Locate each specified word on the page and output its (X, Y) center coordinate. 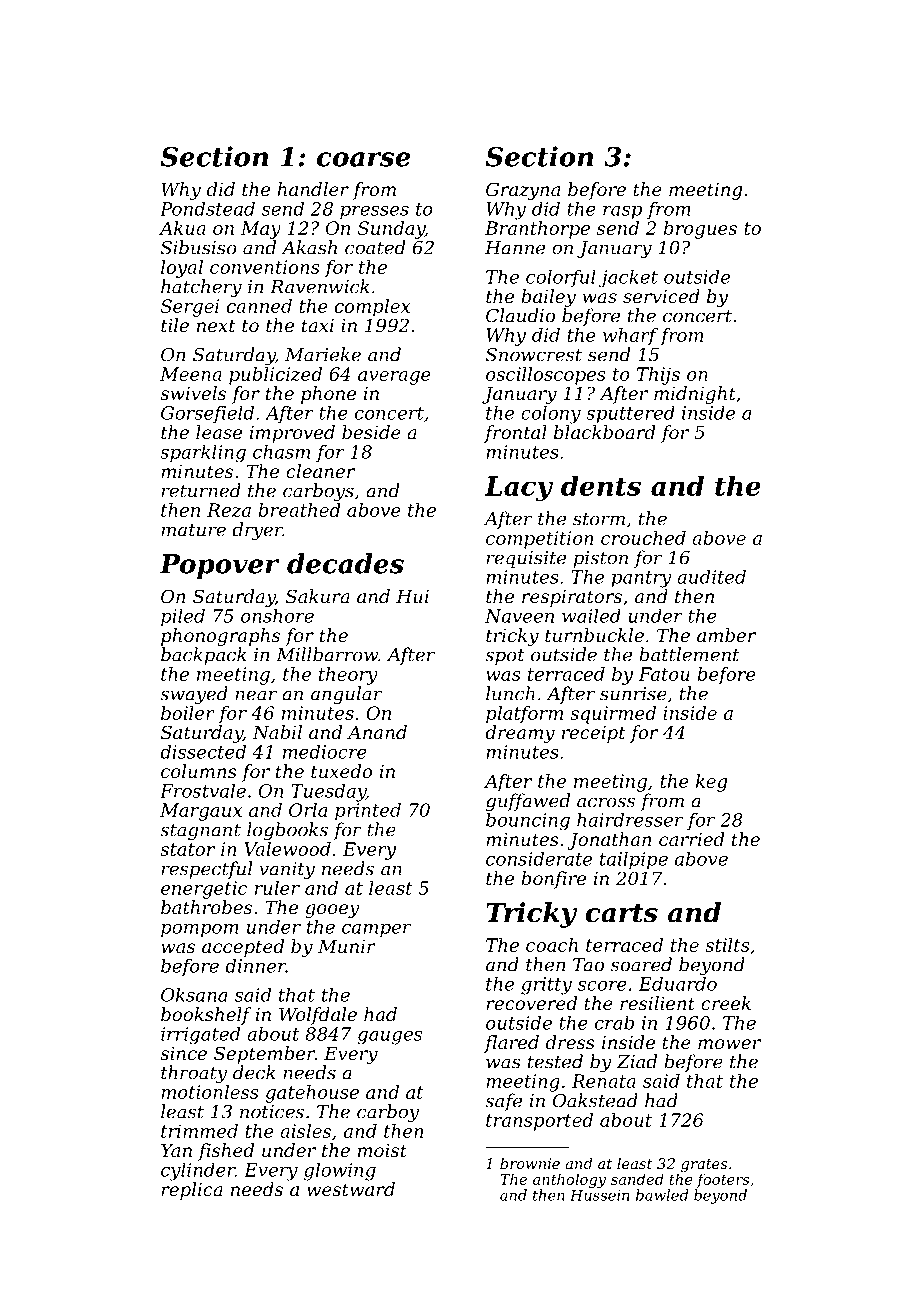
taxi (318, 325)
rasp (622, 213)
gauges (389, 1038)
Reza (229, 510)
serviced (661, 296)
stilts (727, 945)
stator (187, 849)
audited (711, 577)
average (394, 378)
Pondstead (207, 208)
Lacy (519, 489)
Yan (176, 1150)
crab (614, 1022)
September (264, 1055)
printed (368, 812)
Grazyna (523, 191)
